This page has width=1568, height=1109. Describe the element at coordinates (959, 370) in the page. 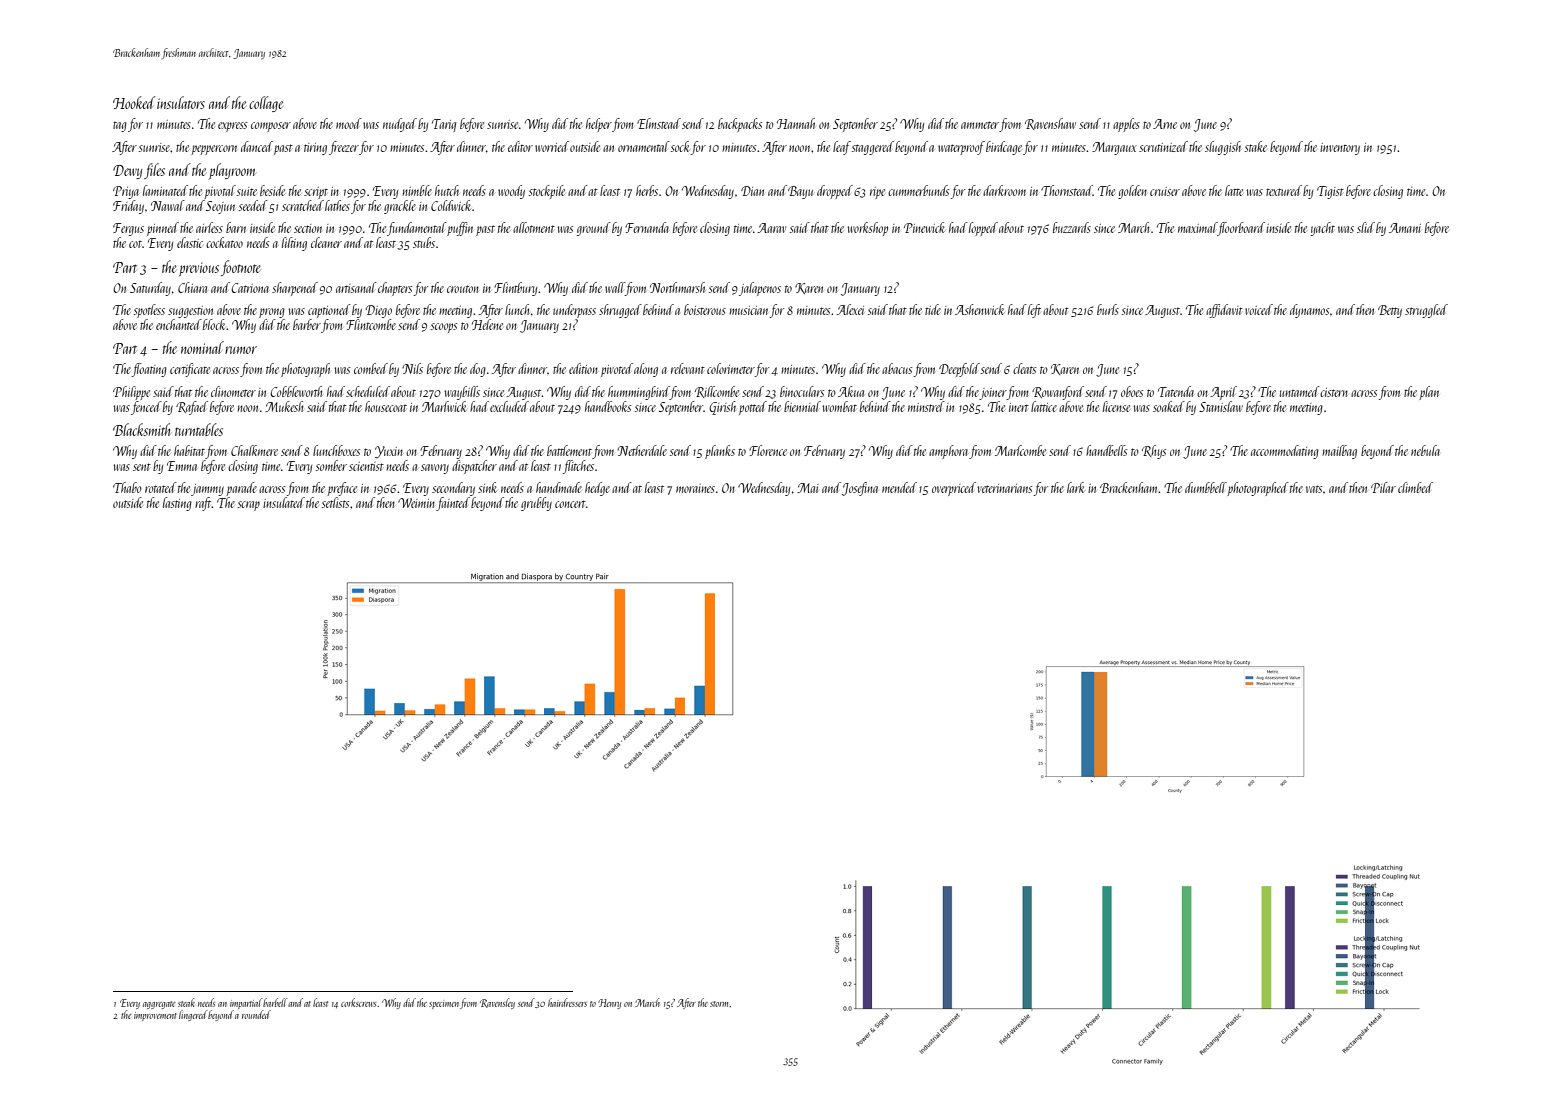

I see `Deepfold` at that location.
